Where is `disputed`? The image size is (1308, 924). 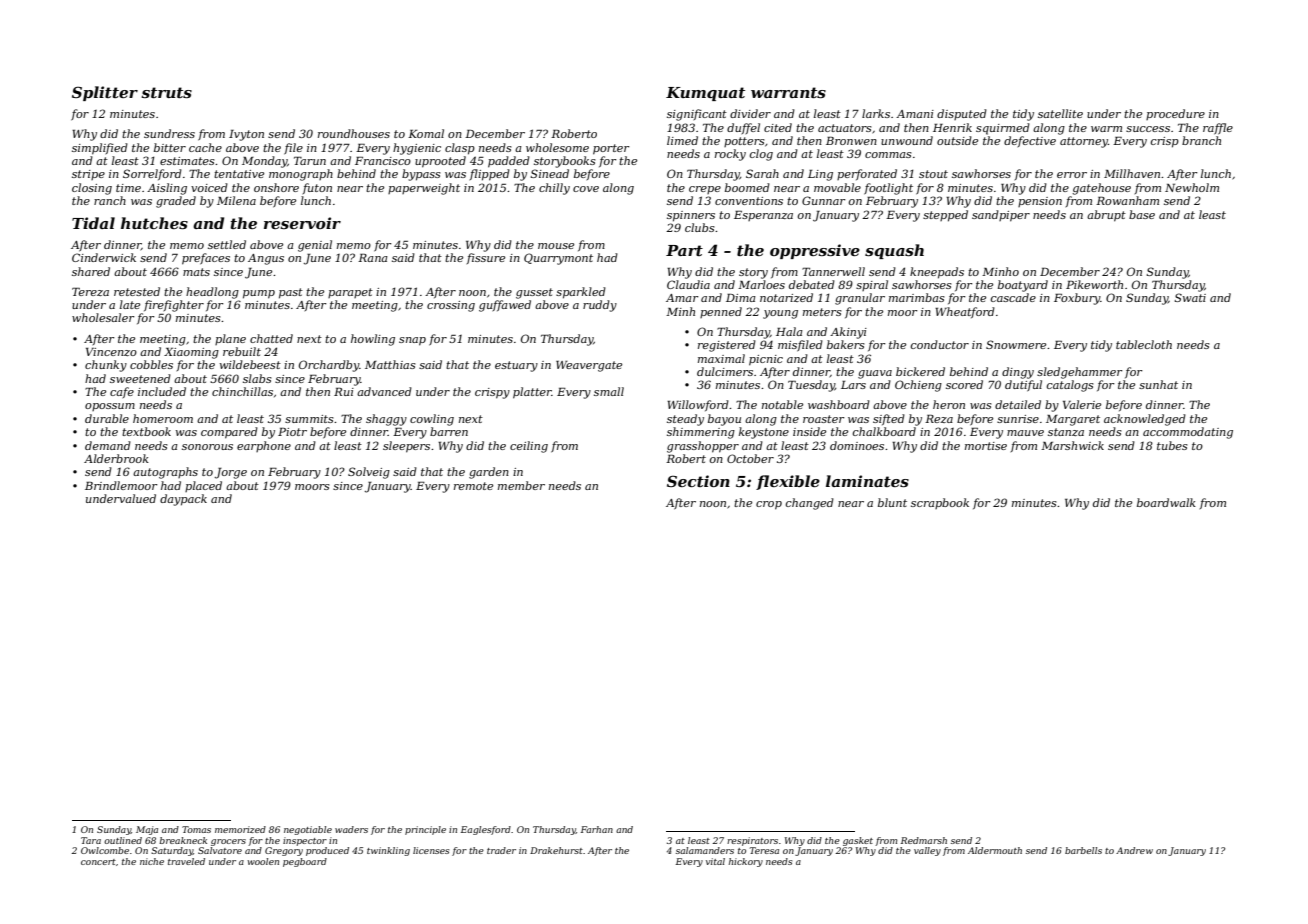
disputed is located at coordinates (962, 114).
